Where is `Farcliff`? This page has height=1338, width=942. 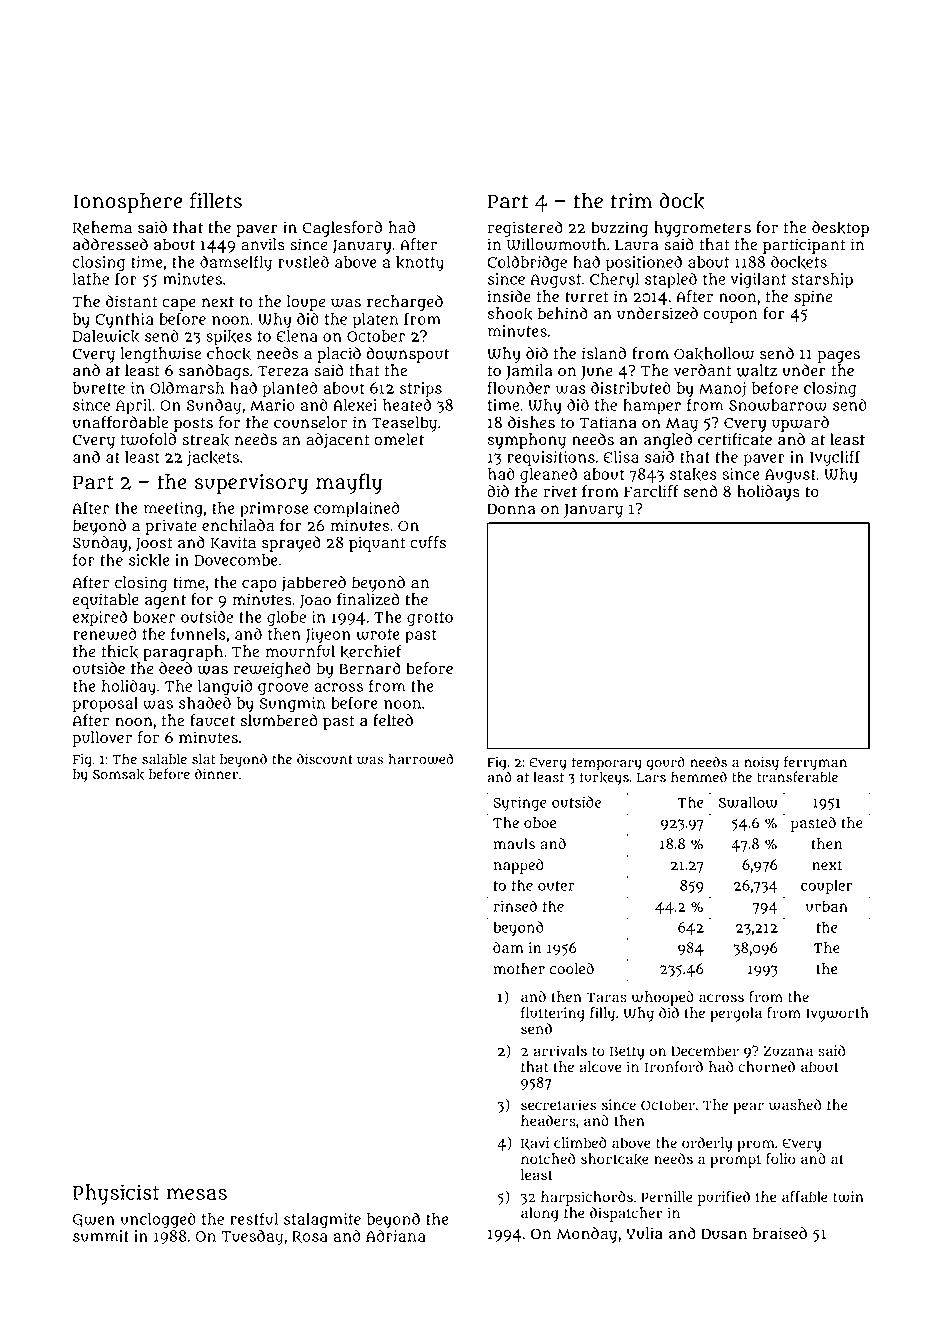 Farcliff is located at coordinates (651, 491).
